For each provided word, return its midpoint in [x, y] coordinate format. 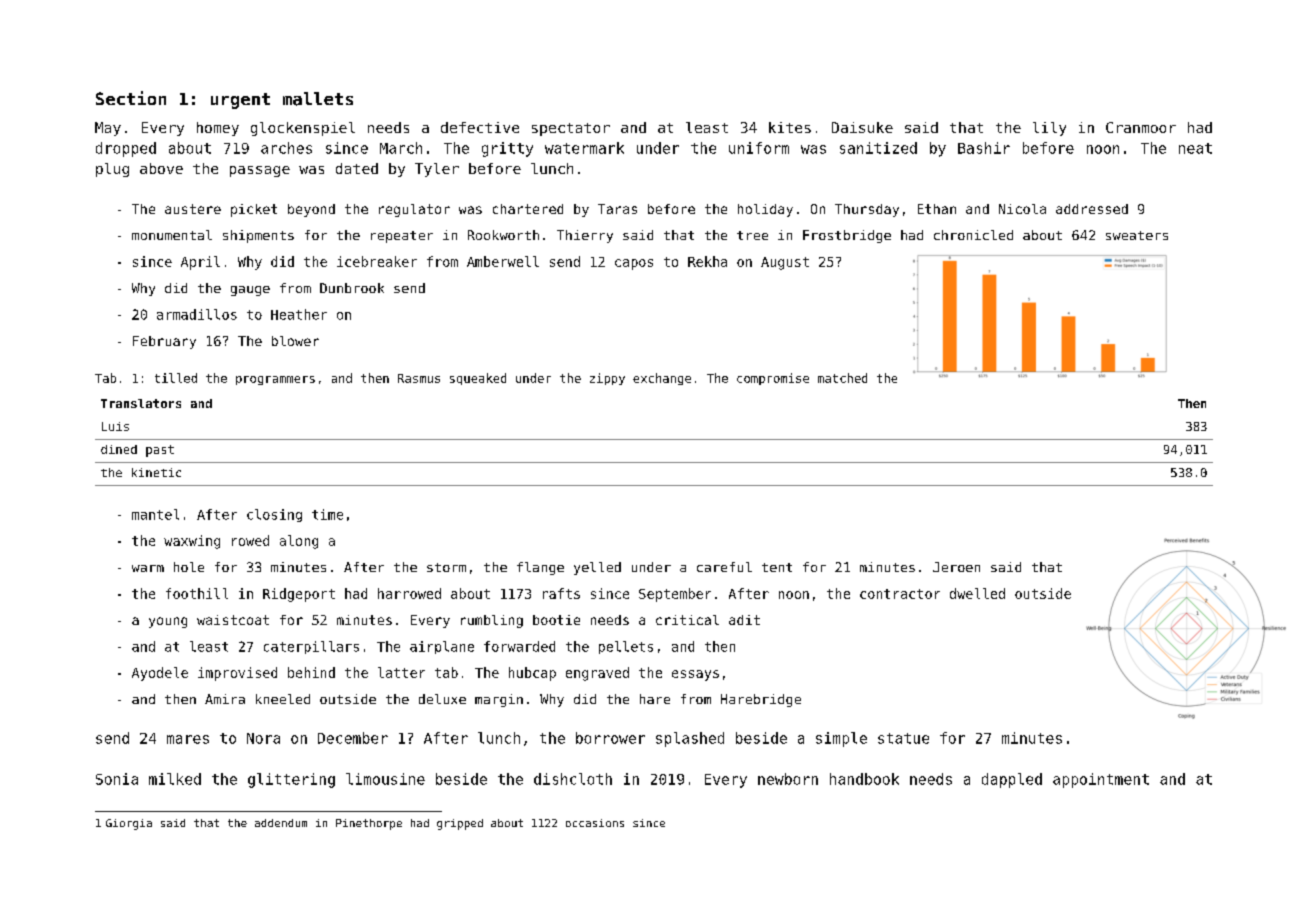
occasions [595, 823]
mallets [318, 99]
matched [842, 378]
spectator [571, 129]
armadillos [197, 314]
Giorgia [129, 824]
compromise [773, 379]
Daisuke [862, 127]
